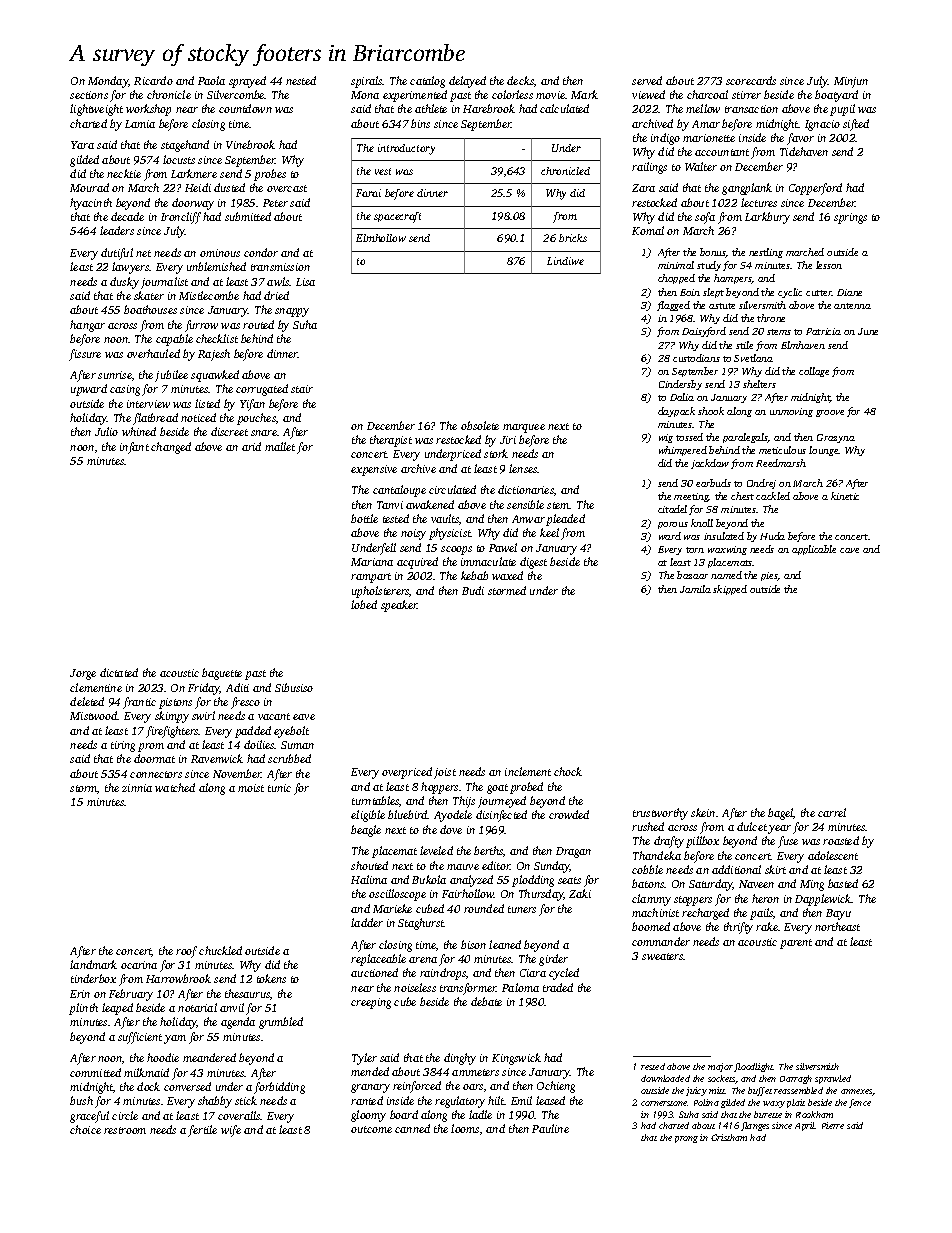 Image resolution: width=952 pixels, height=1233 pixels. I want to click on Jorge, so click(83, 674).
